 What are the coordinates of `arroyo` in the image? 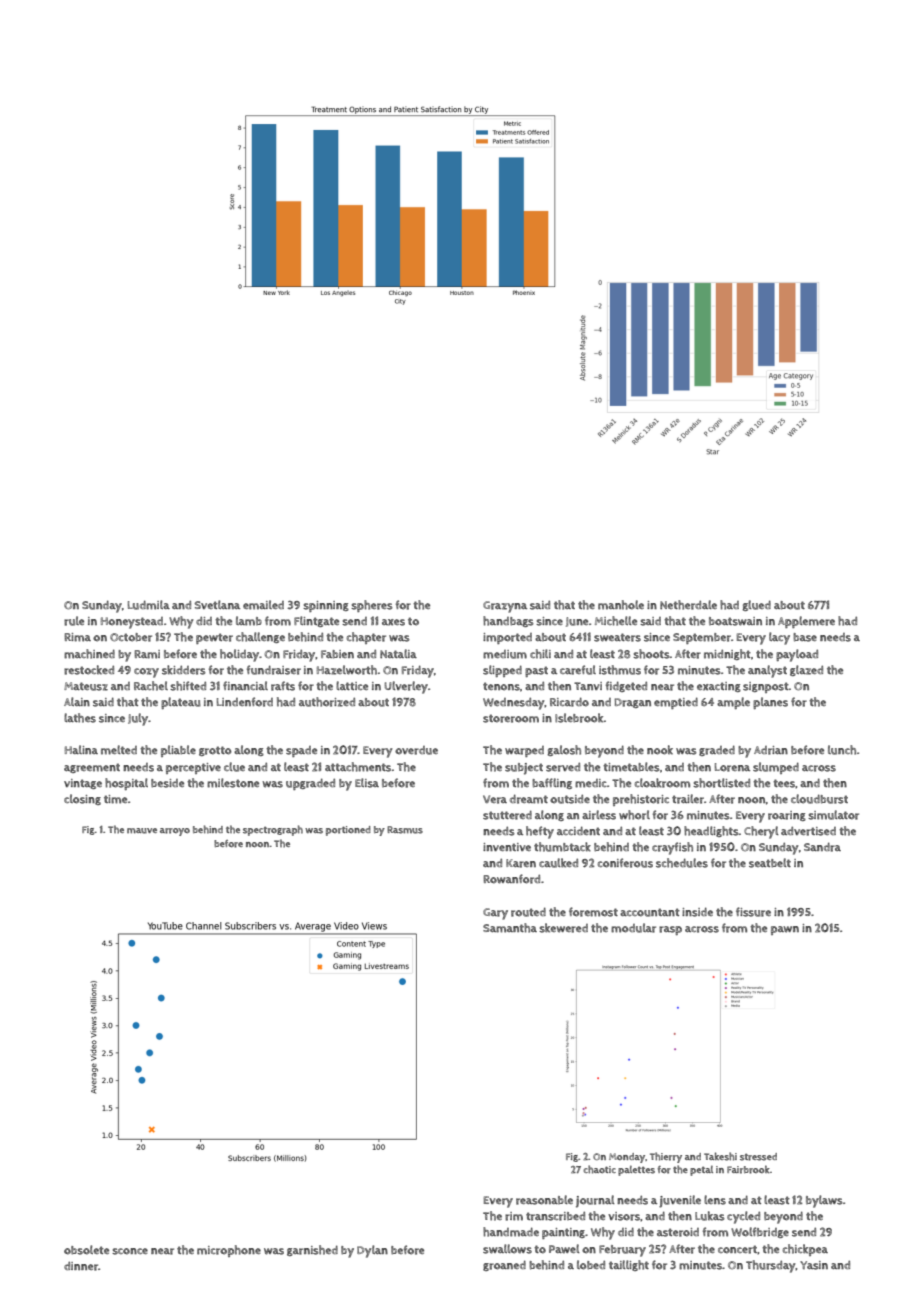 It's located at (175, 832).
